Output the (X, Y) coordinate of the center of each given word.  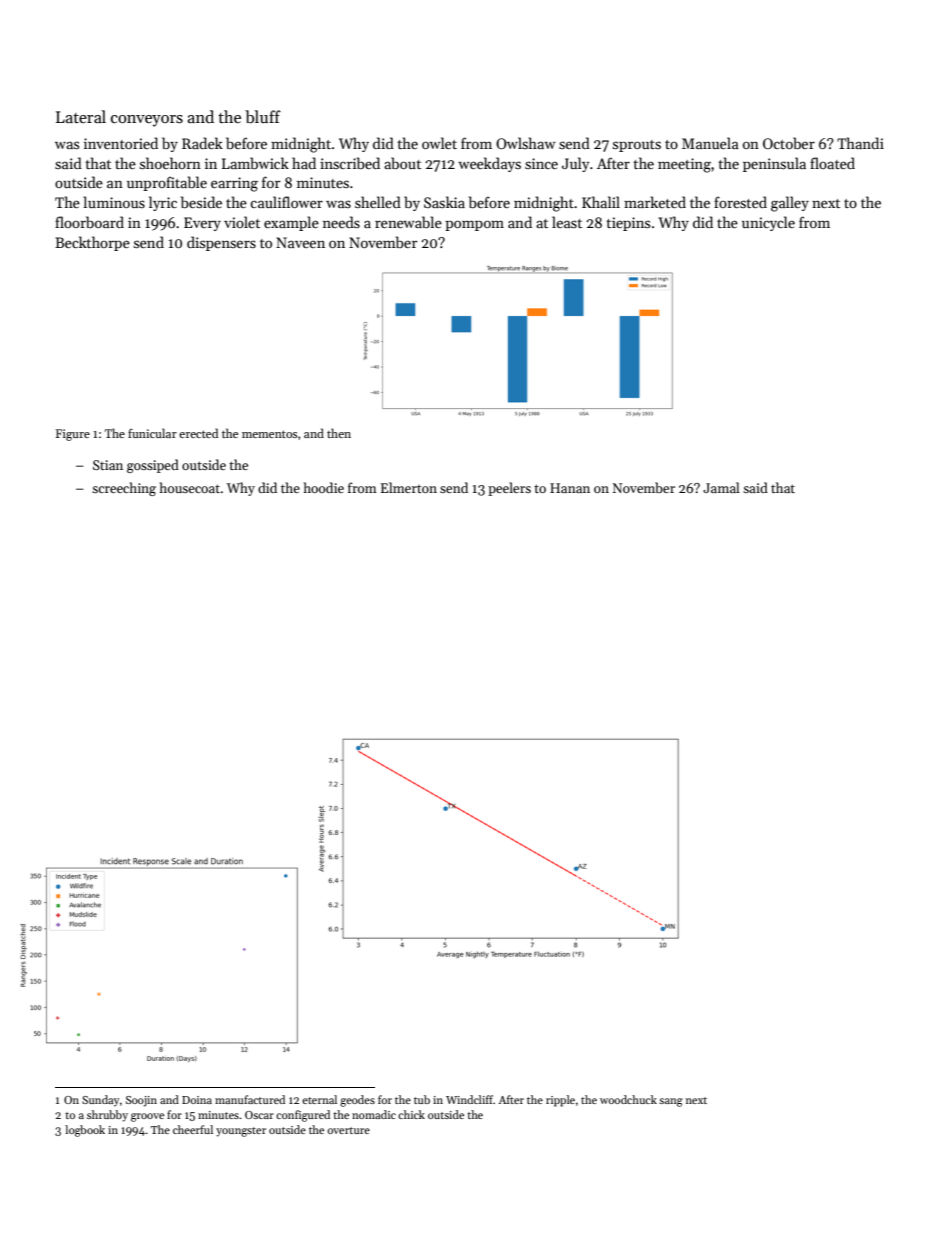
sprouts (637, 146)
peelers (509, 489)
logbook (85, 1131)
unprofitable (167, 183)
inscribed (350, 163)
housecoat (190, 487)
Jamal (721, 487)
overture (348, 1130)
